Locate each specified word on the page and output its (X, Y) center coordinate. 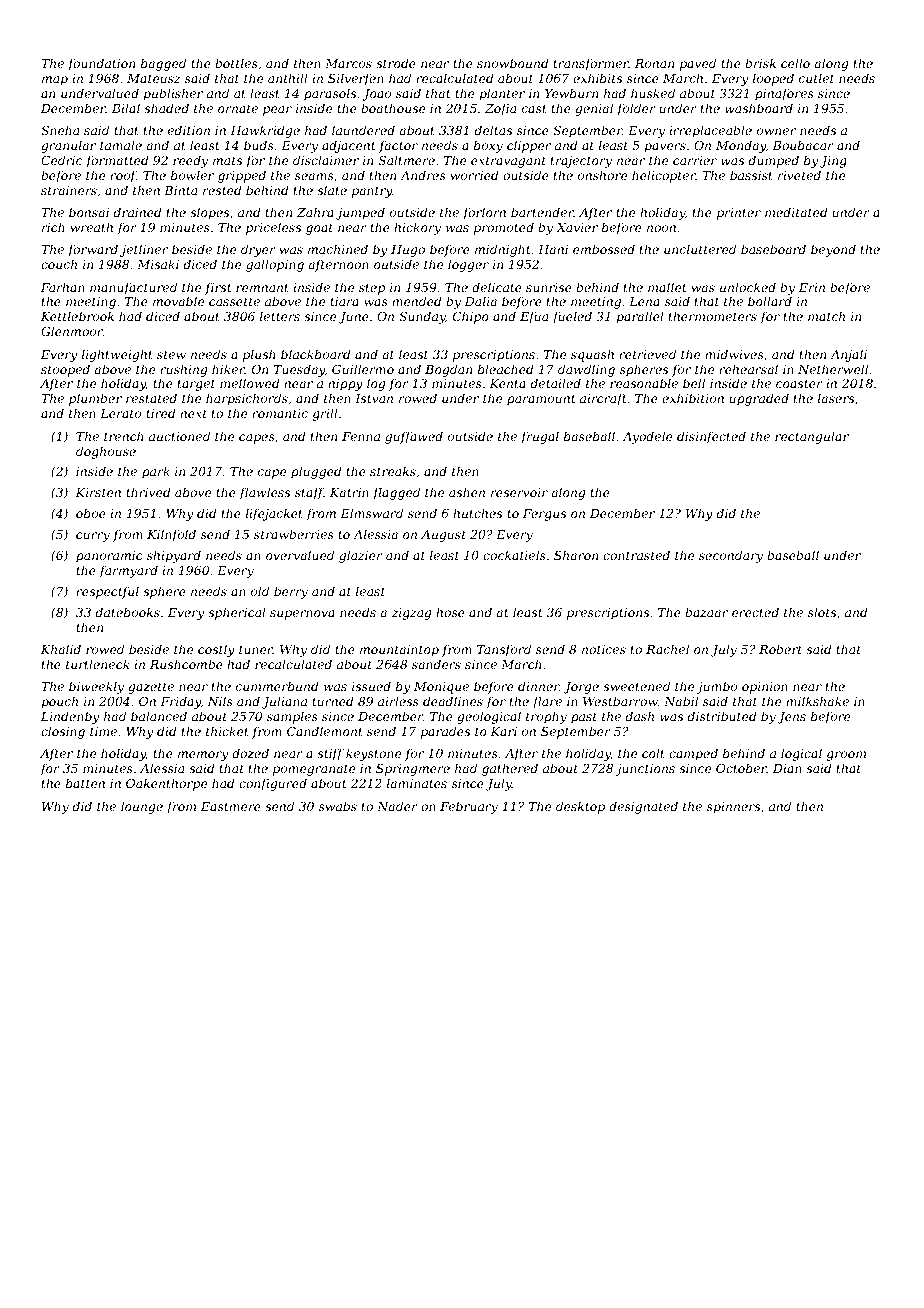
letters (280, 316)
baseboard (773, 249)
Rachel (667, 649)
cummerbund (277, 686)
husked (653, 93)
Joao (376, 95)
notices (604, 649)
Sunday (422, 317)
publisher (173, 94)
